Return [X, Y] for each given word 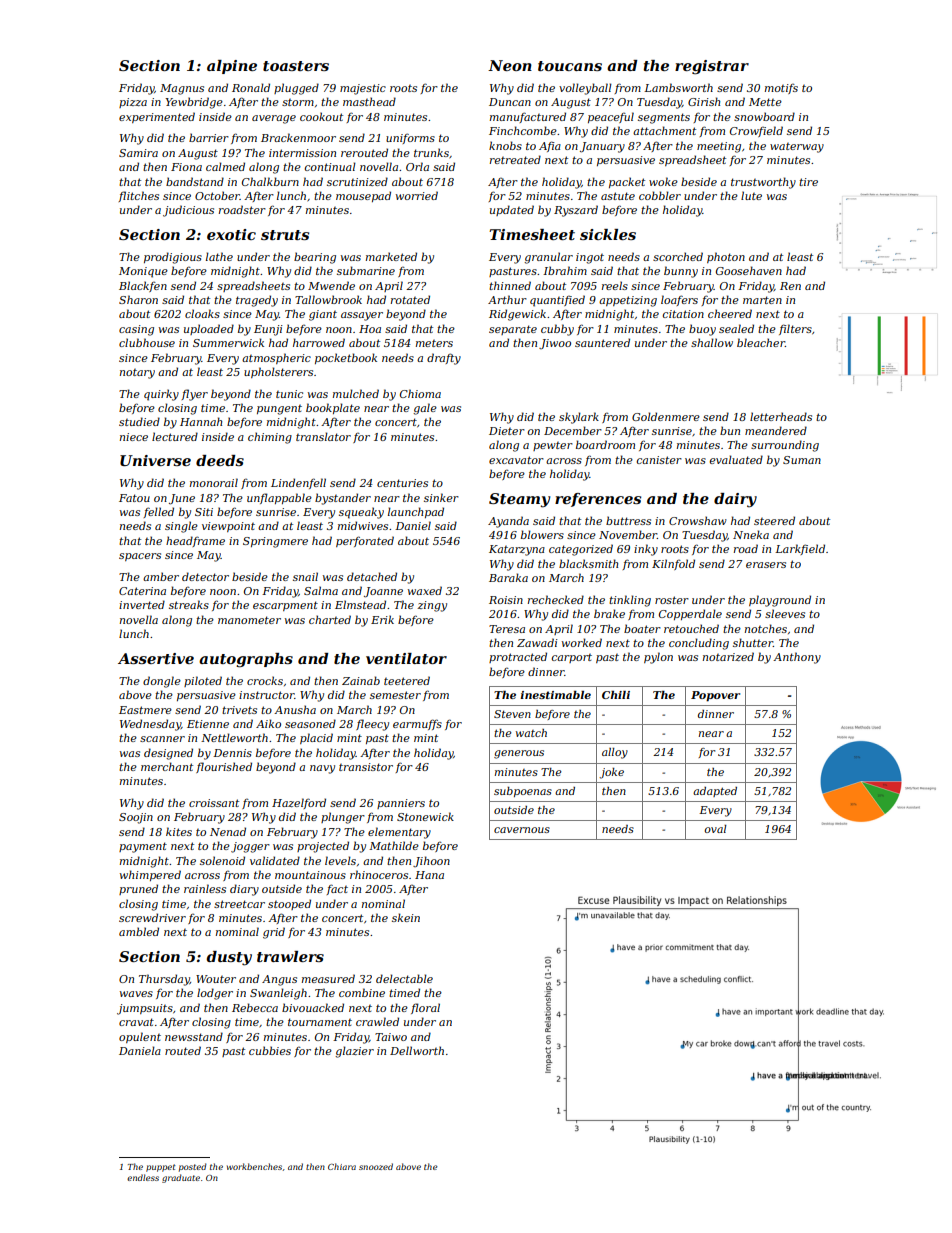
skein [406, 917]
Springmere [275, 542]
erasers [766, 565]
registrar [712, 67]
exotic [231, 234]
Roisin [506, 600]
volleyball [585, 89]
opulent [140, 1037]
